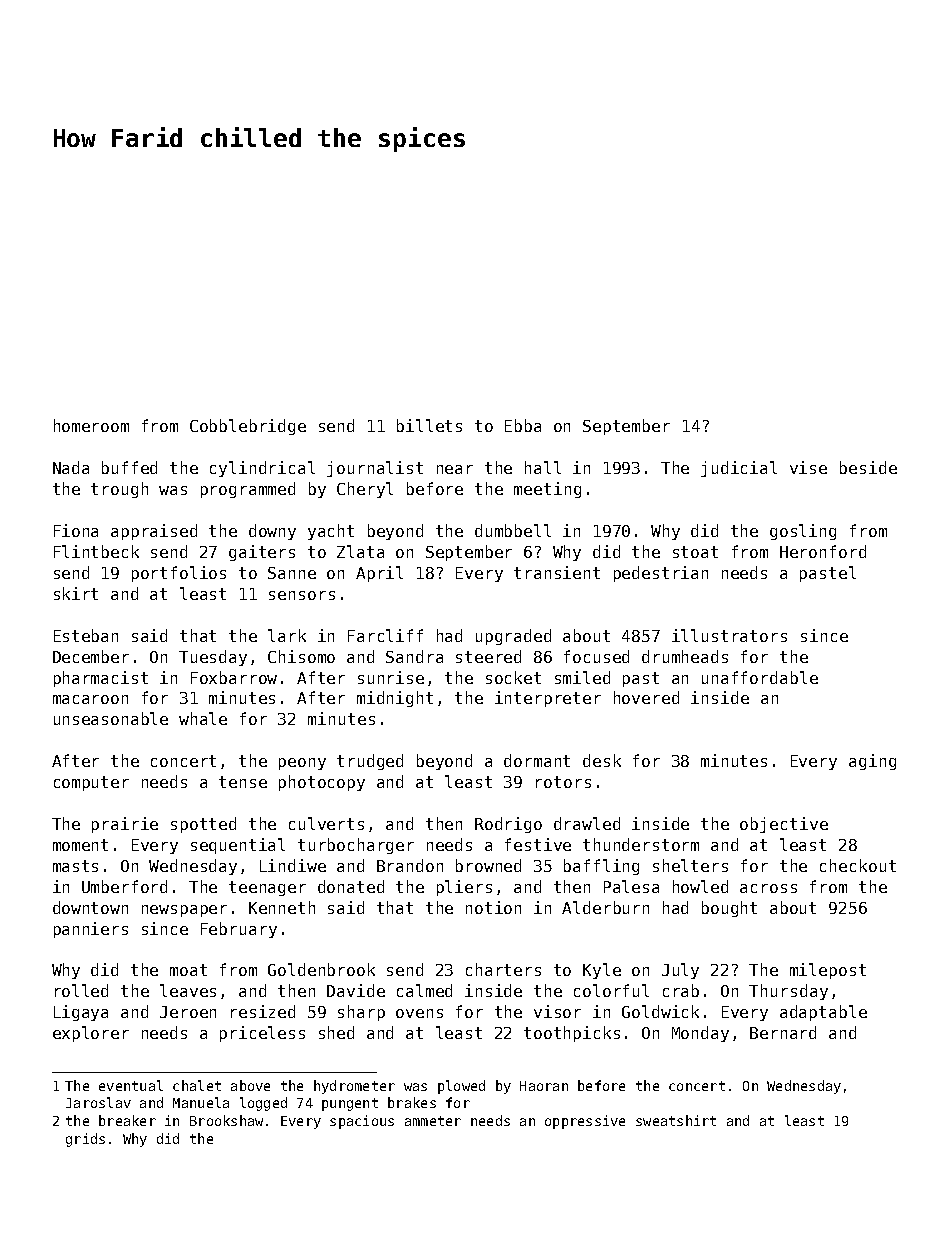 Image resolution: width=952 pixels, height=1233 pixels. What do you see at coordinates (86, 635) in the image?
I see `Esteban` at bounding box center [86, 635].
